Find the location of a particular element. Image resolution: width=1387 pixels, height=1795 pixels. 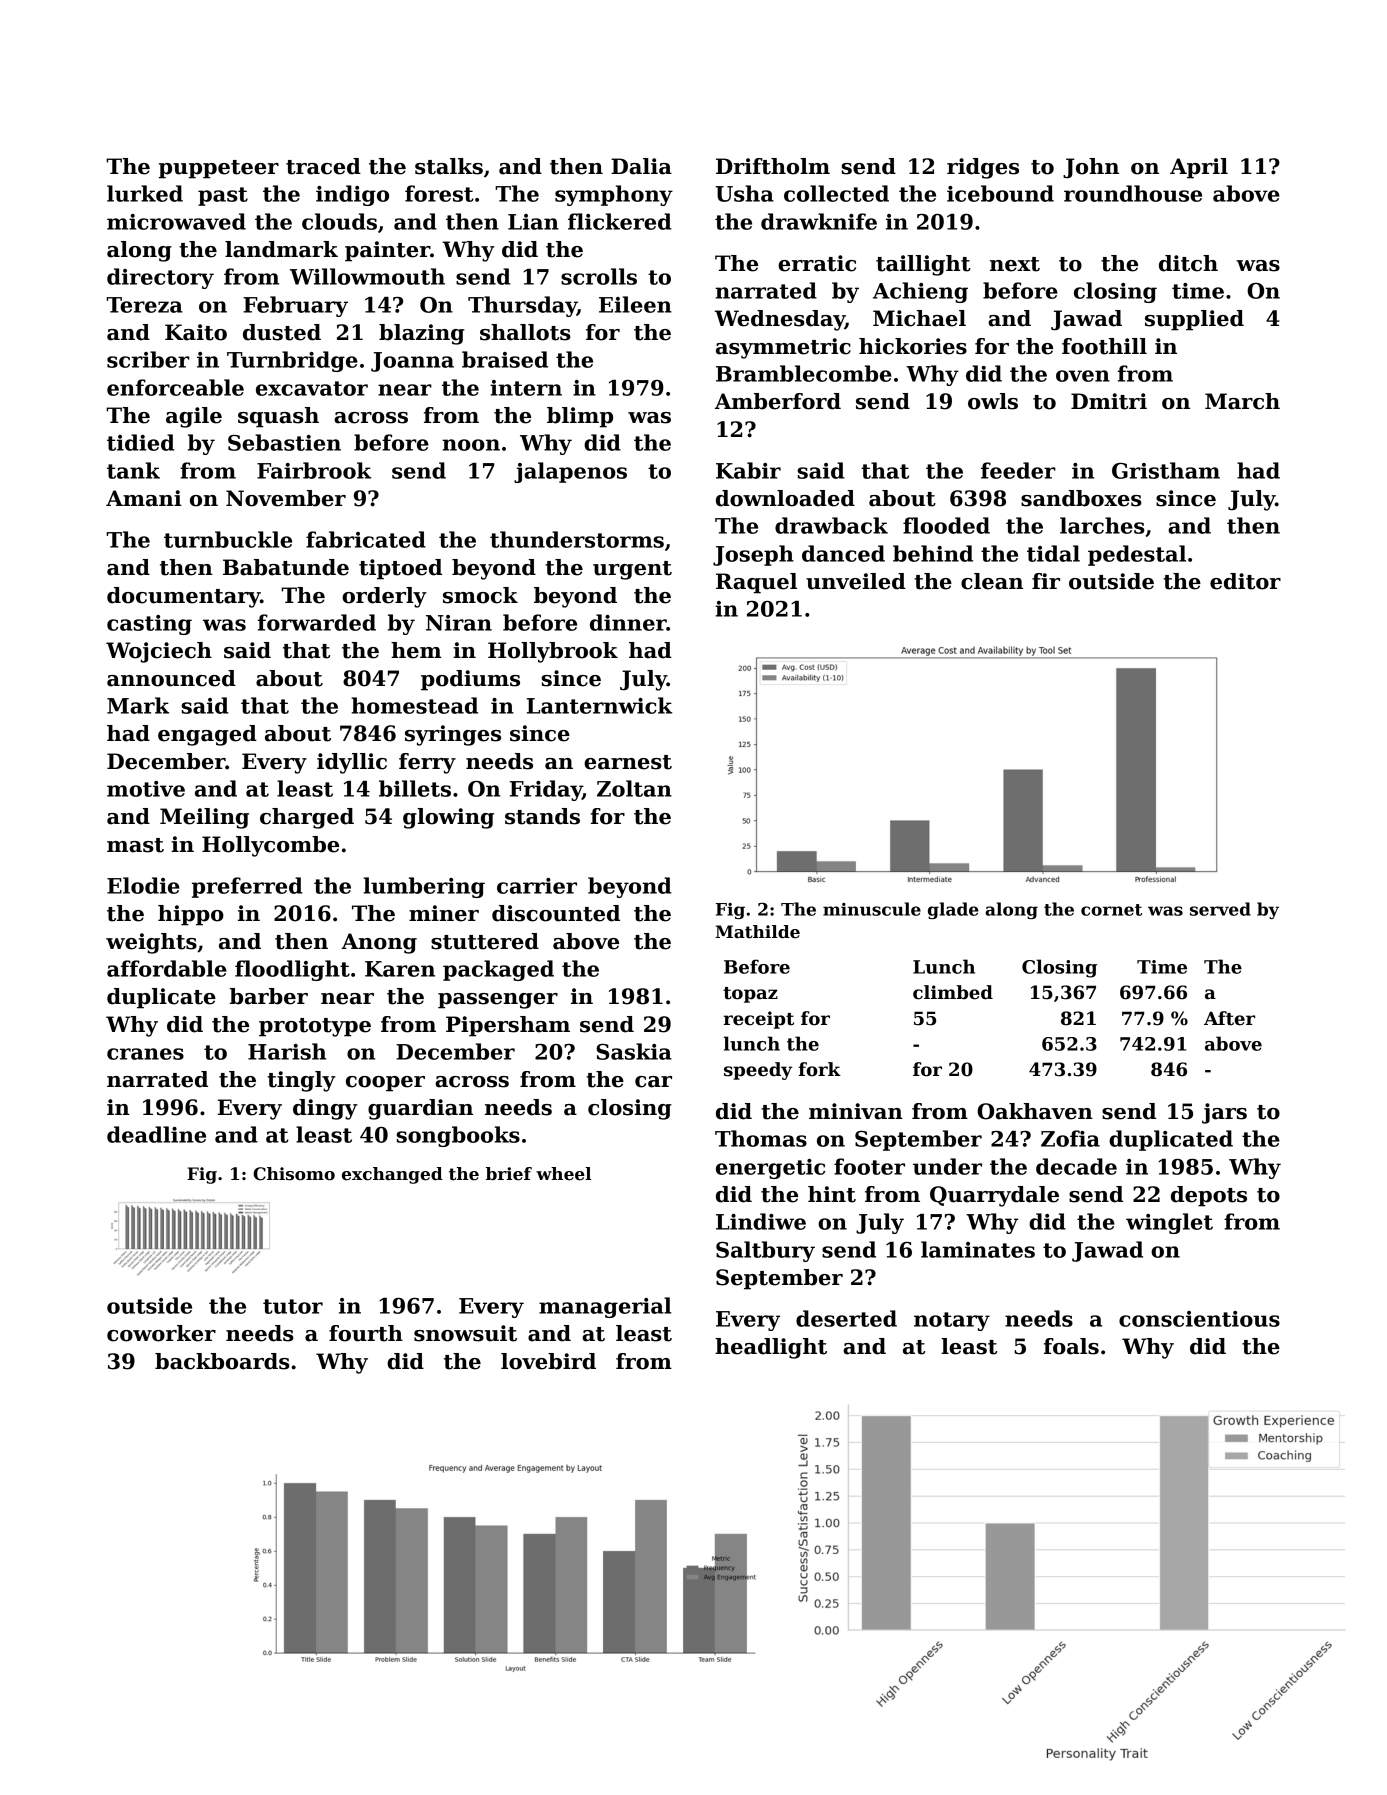

served is located at coordinates (1220, 909).
